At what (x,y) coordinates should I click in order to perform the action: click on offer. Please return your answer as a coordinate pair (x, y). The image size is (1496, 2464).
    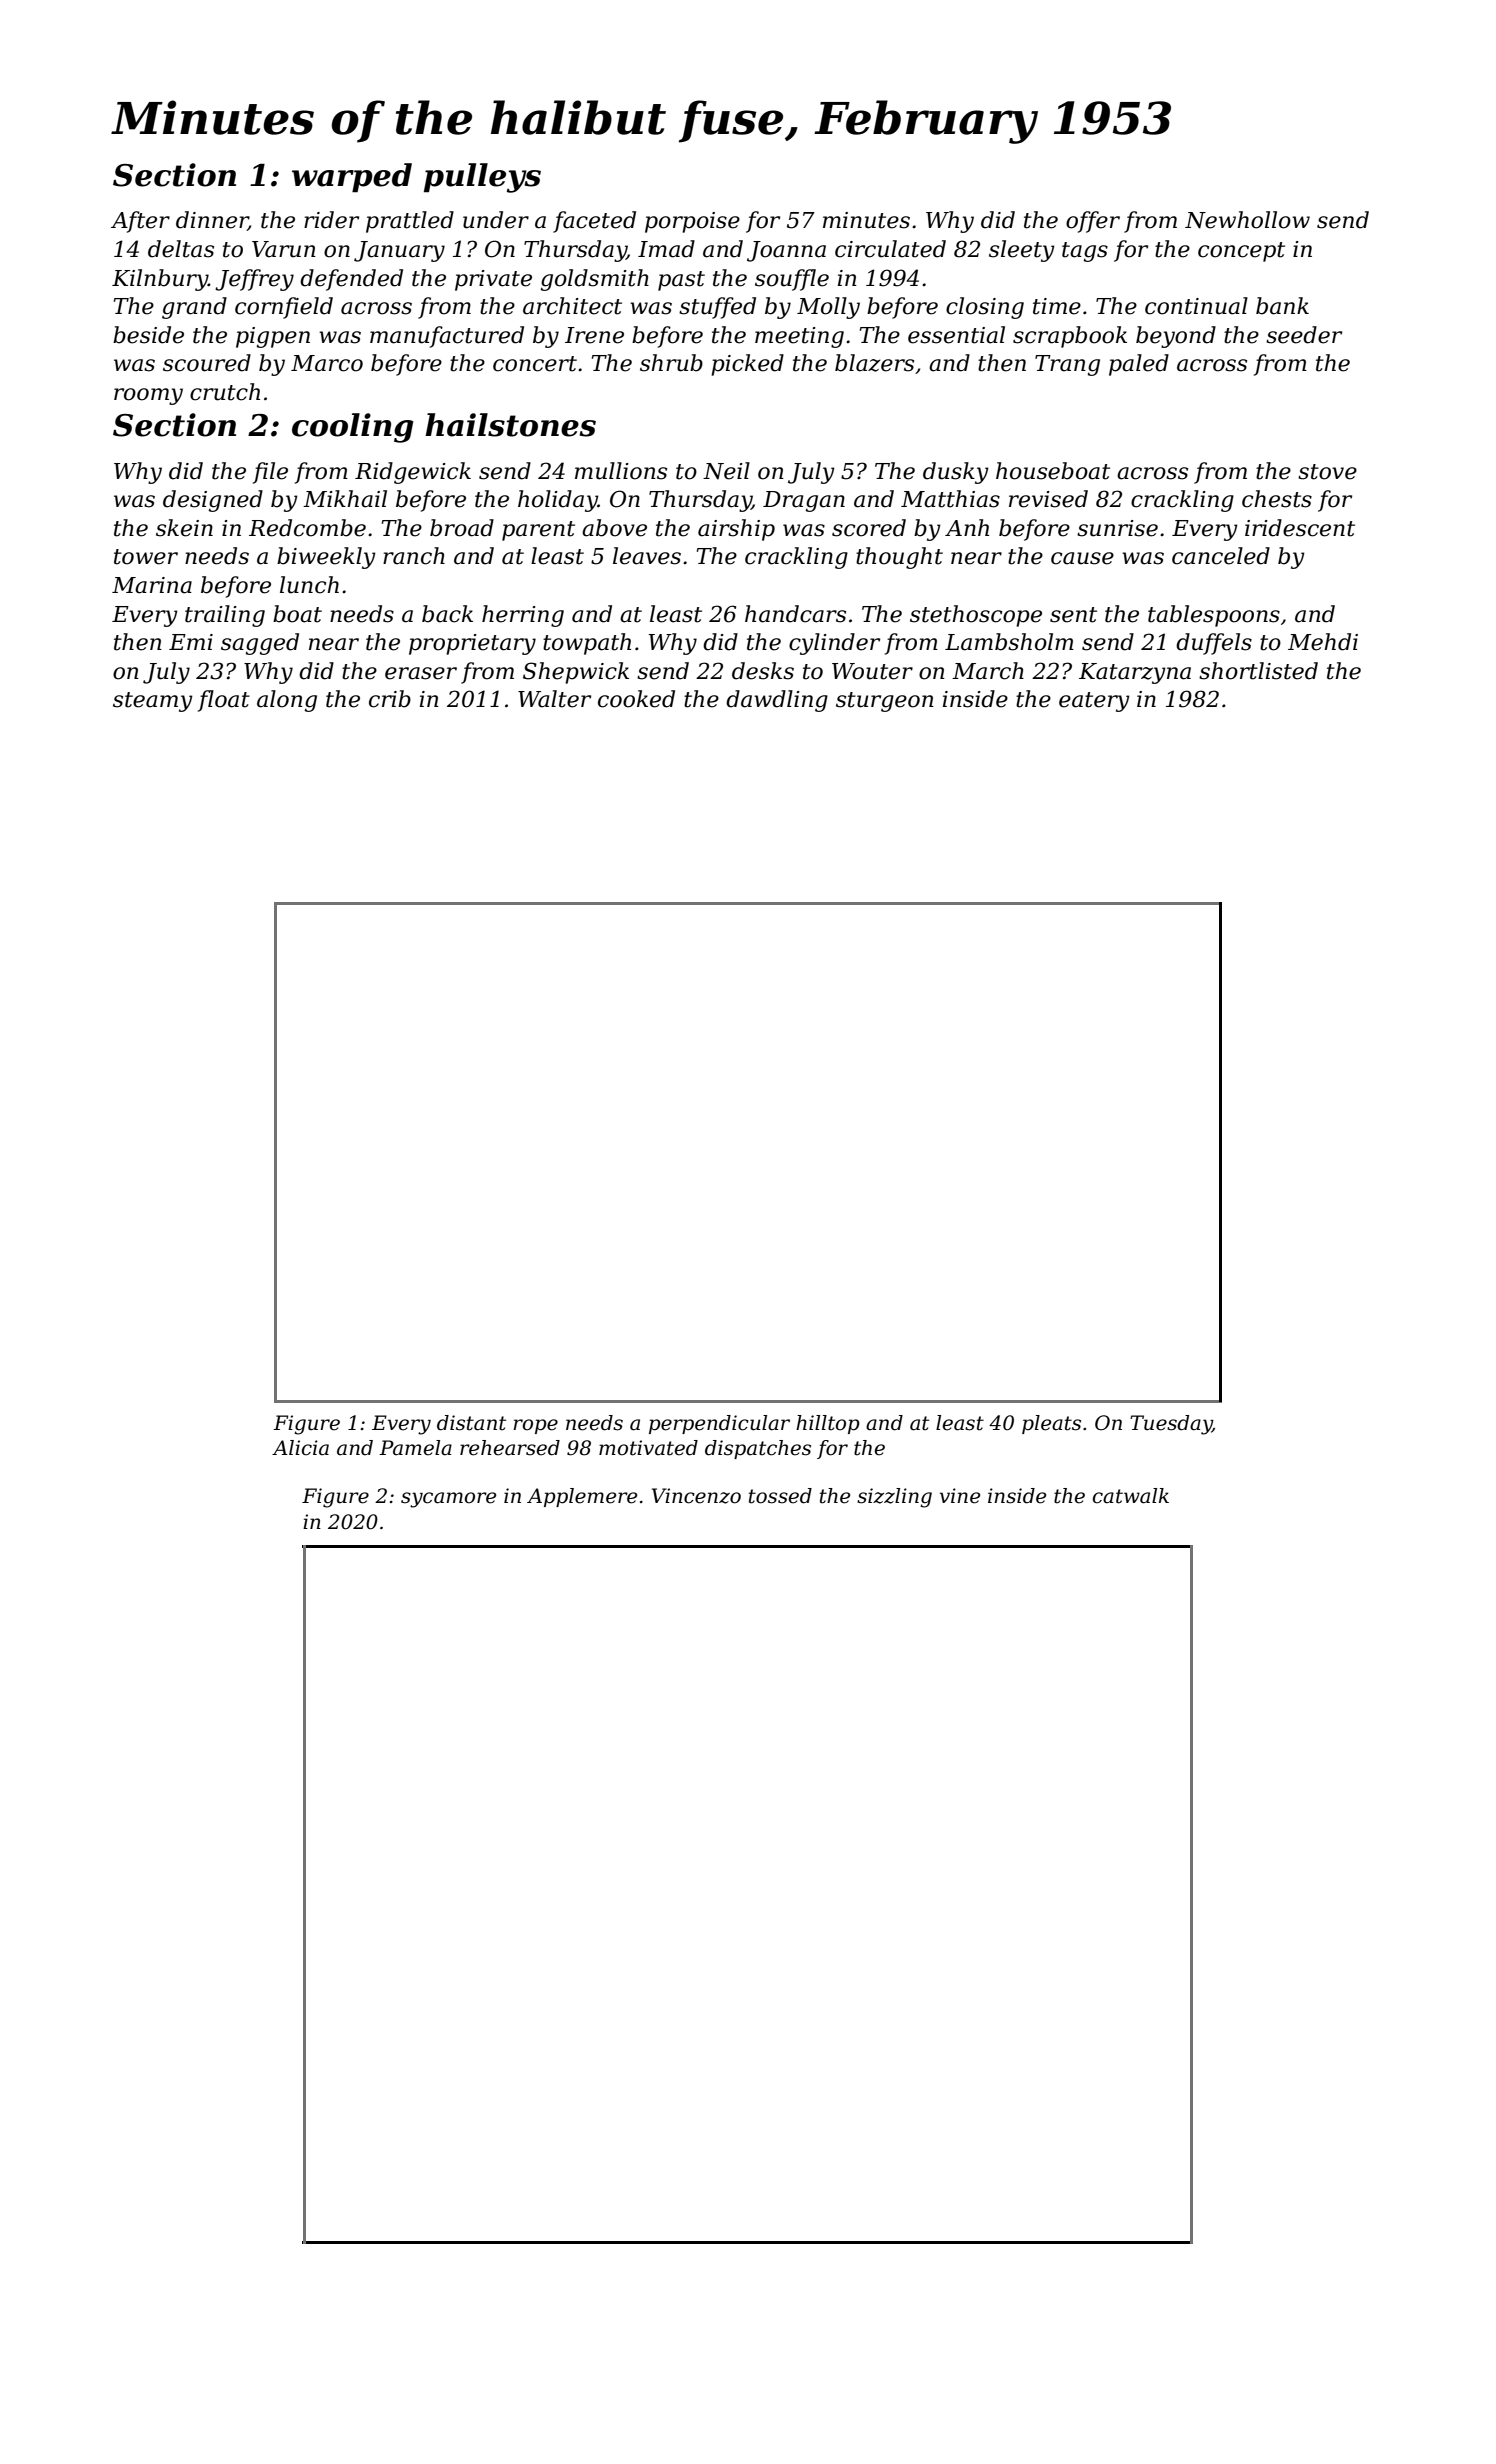
    Looking at the image, I should click on (1093, 222).
